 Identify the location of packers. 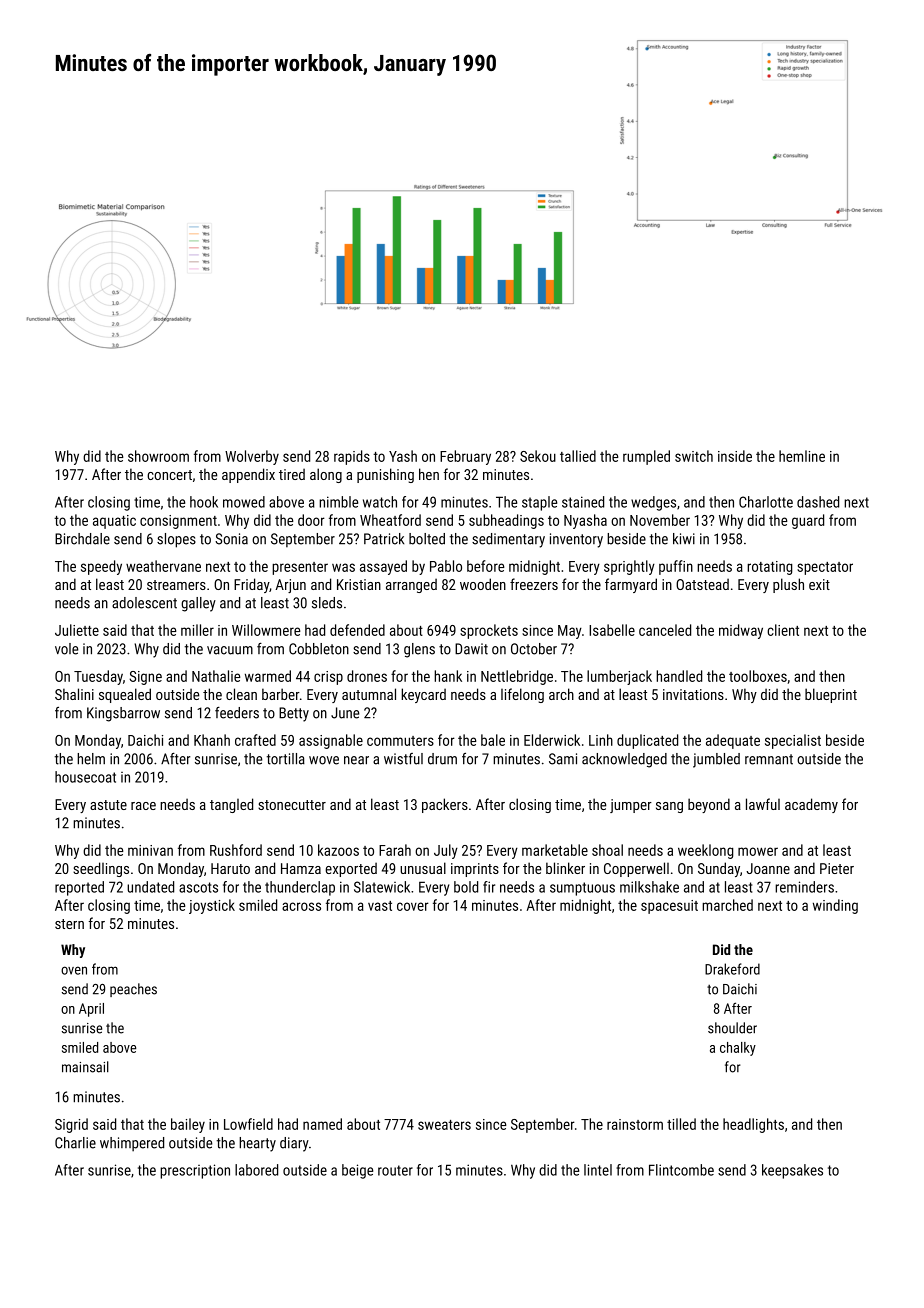
(445, 805).
